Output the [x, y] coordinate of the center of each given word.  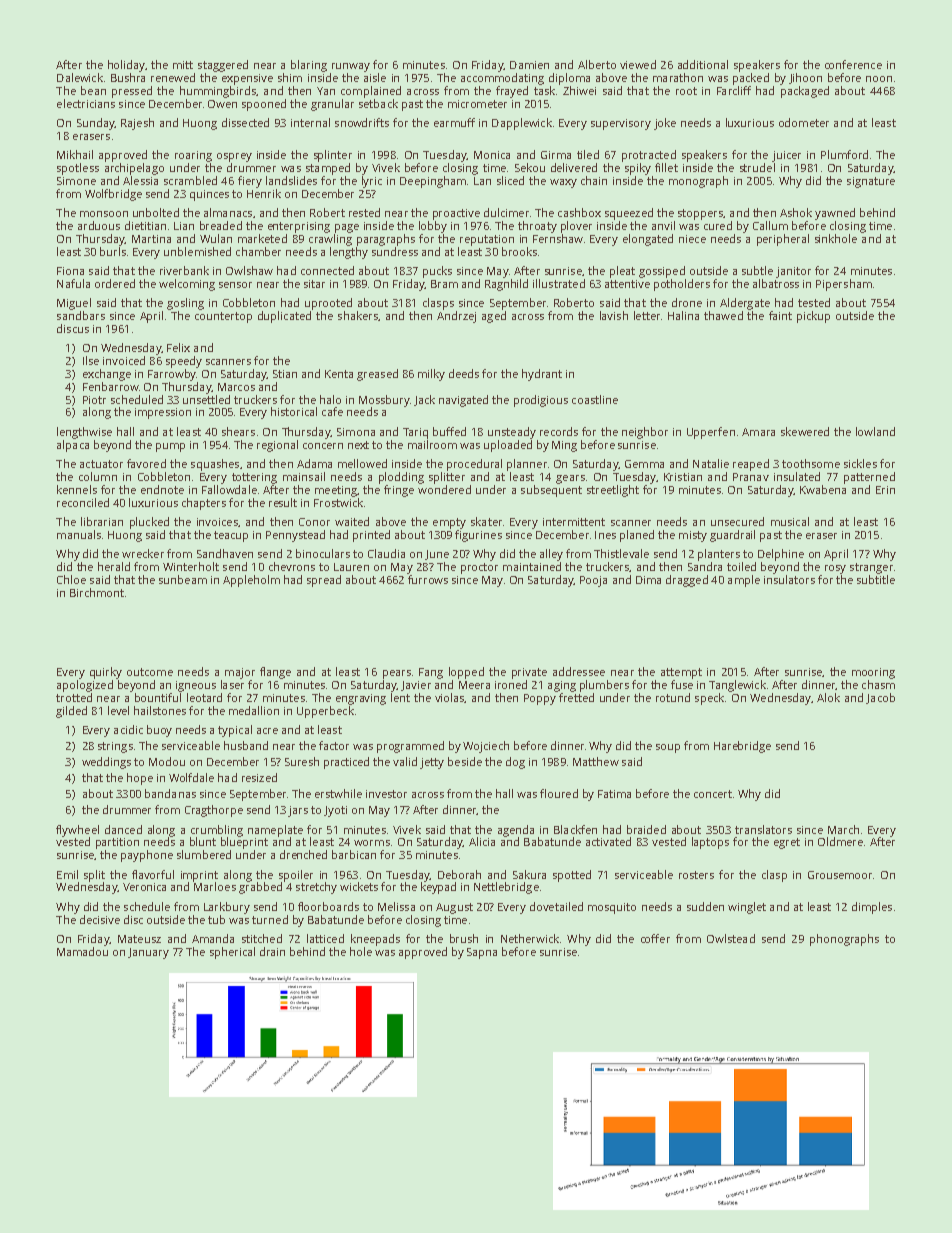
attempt [681, 673]
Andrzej [456, 317]
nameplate [275, 831]
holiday [126, 66]
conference [853, 64]
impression [163, 413]
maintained [532, 566]
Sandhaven [225, 553]
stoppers [700, 214]
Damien [529, 65]
